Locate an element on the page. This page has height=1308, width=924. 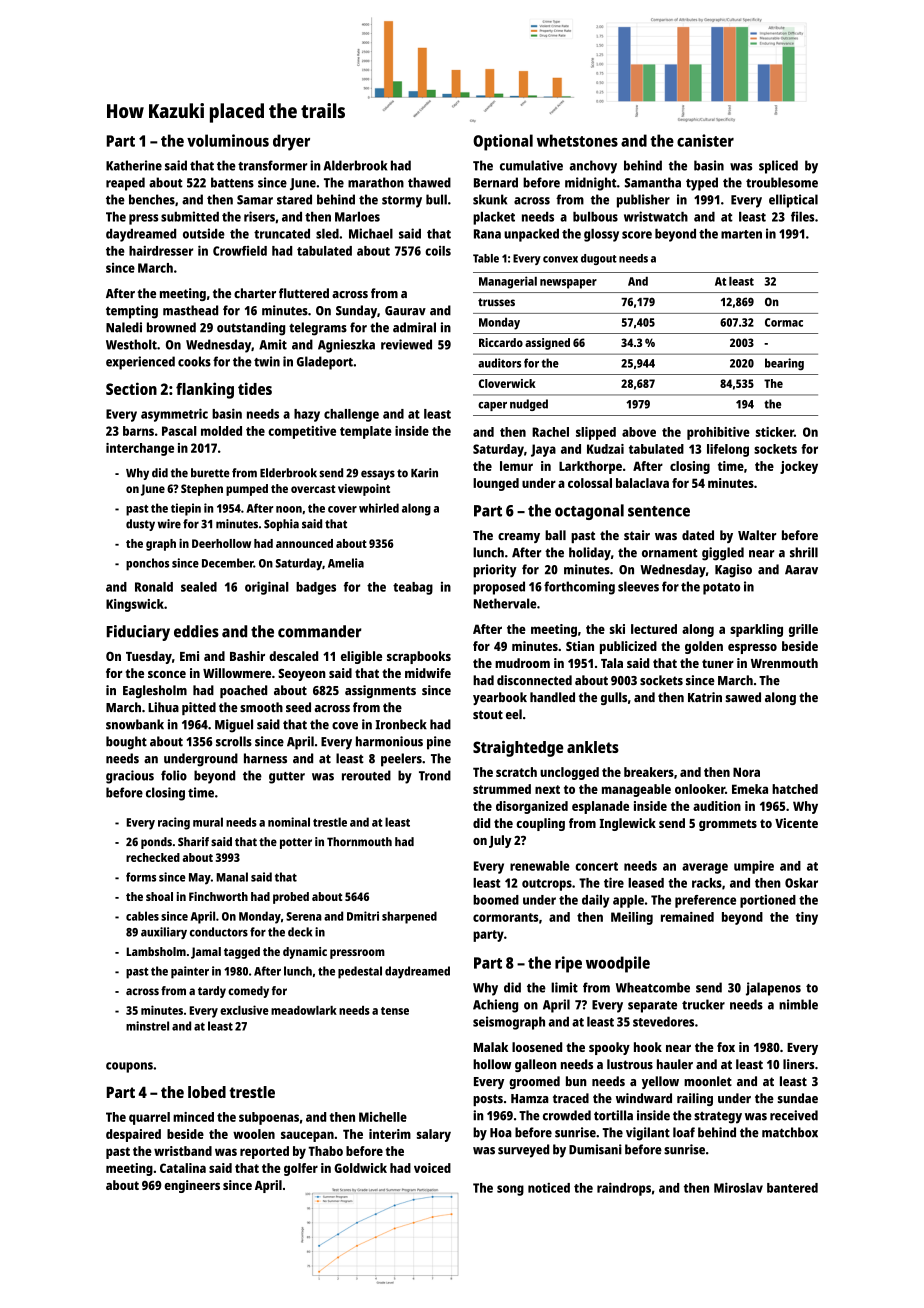
interchange is located at coordinates (140, 449).
